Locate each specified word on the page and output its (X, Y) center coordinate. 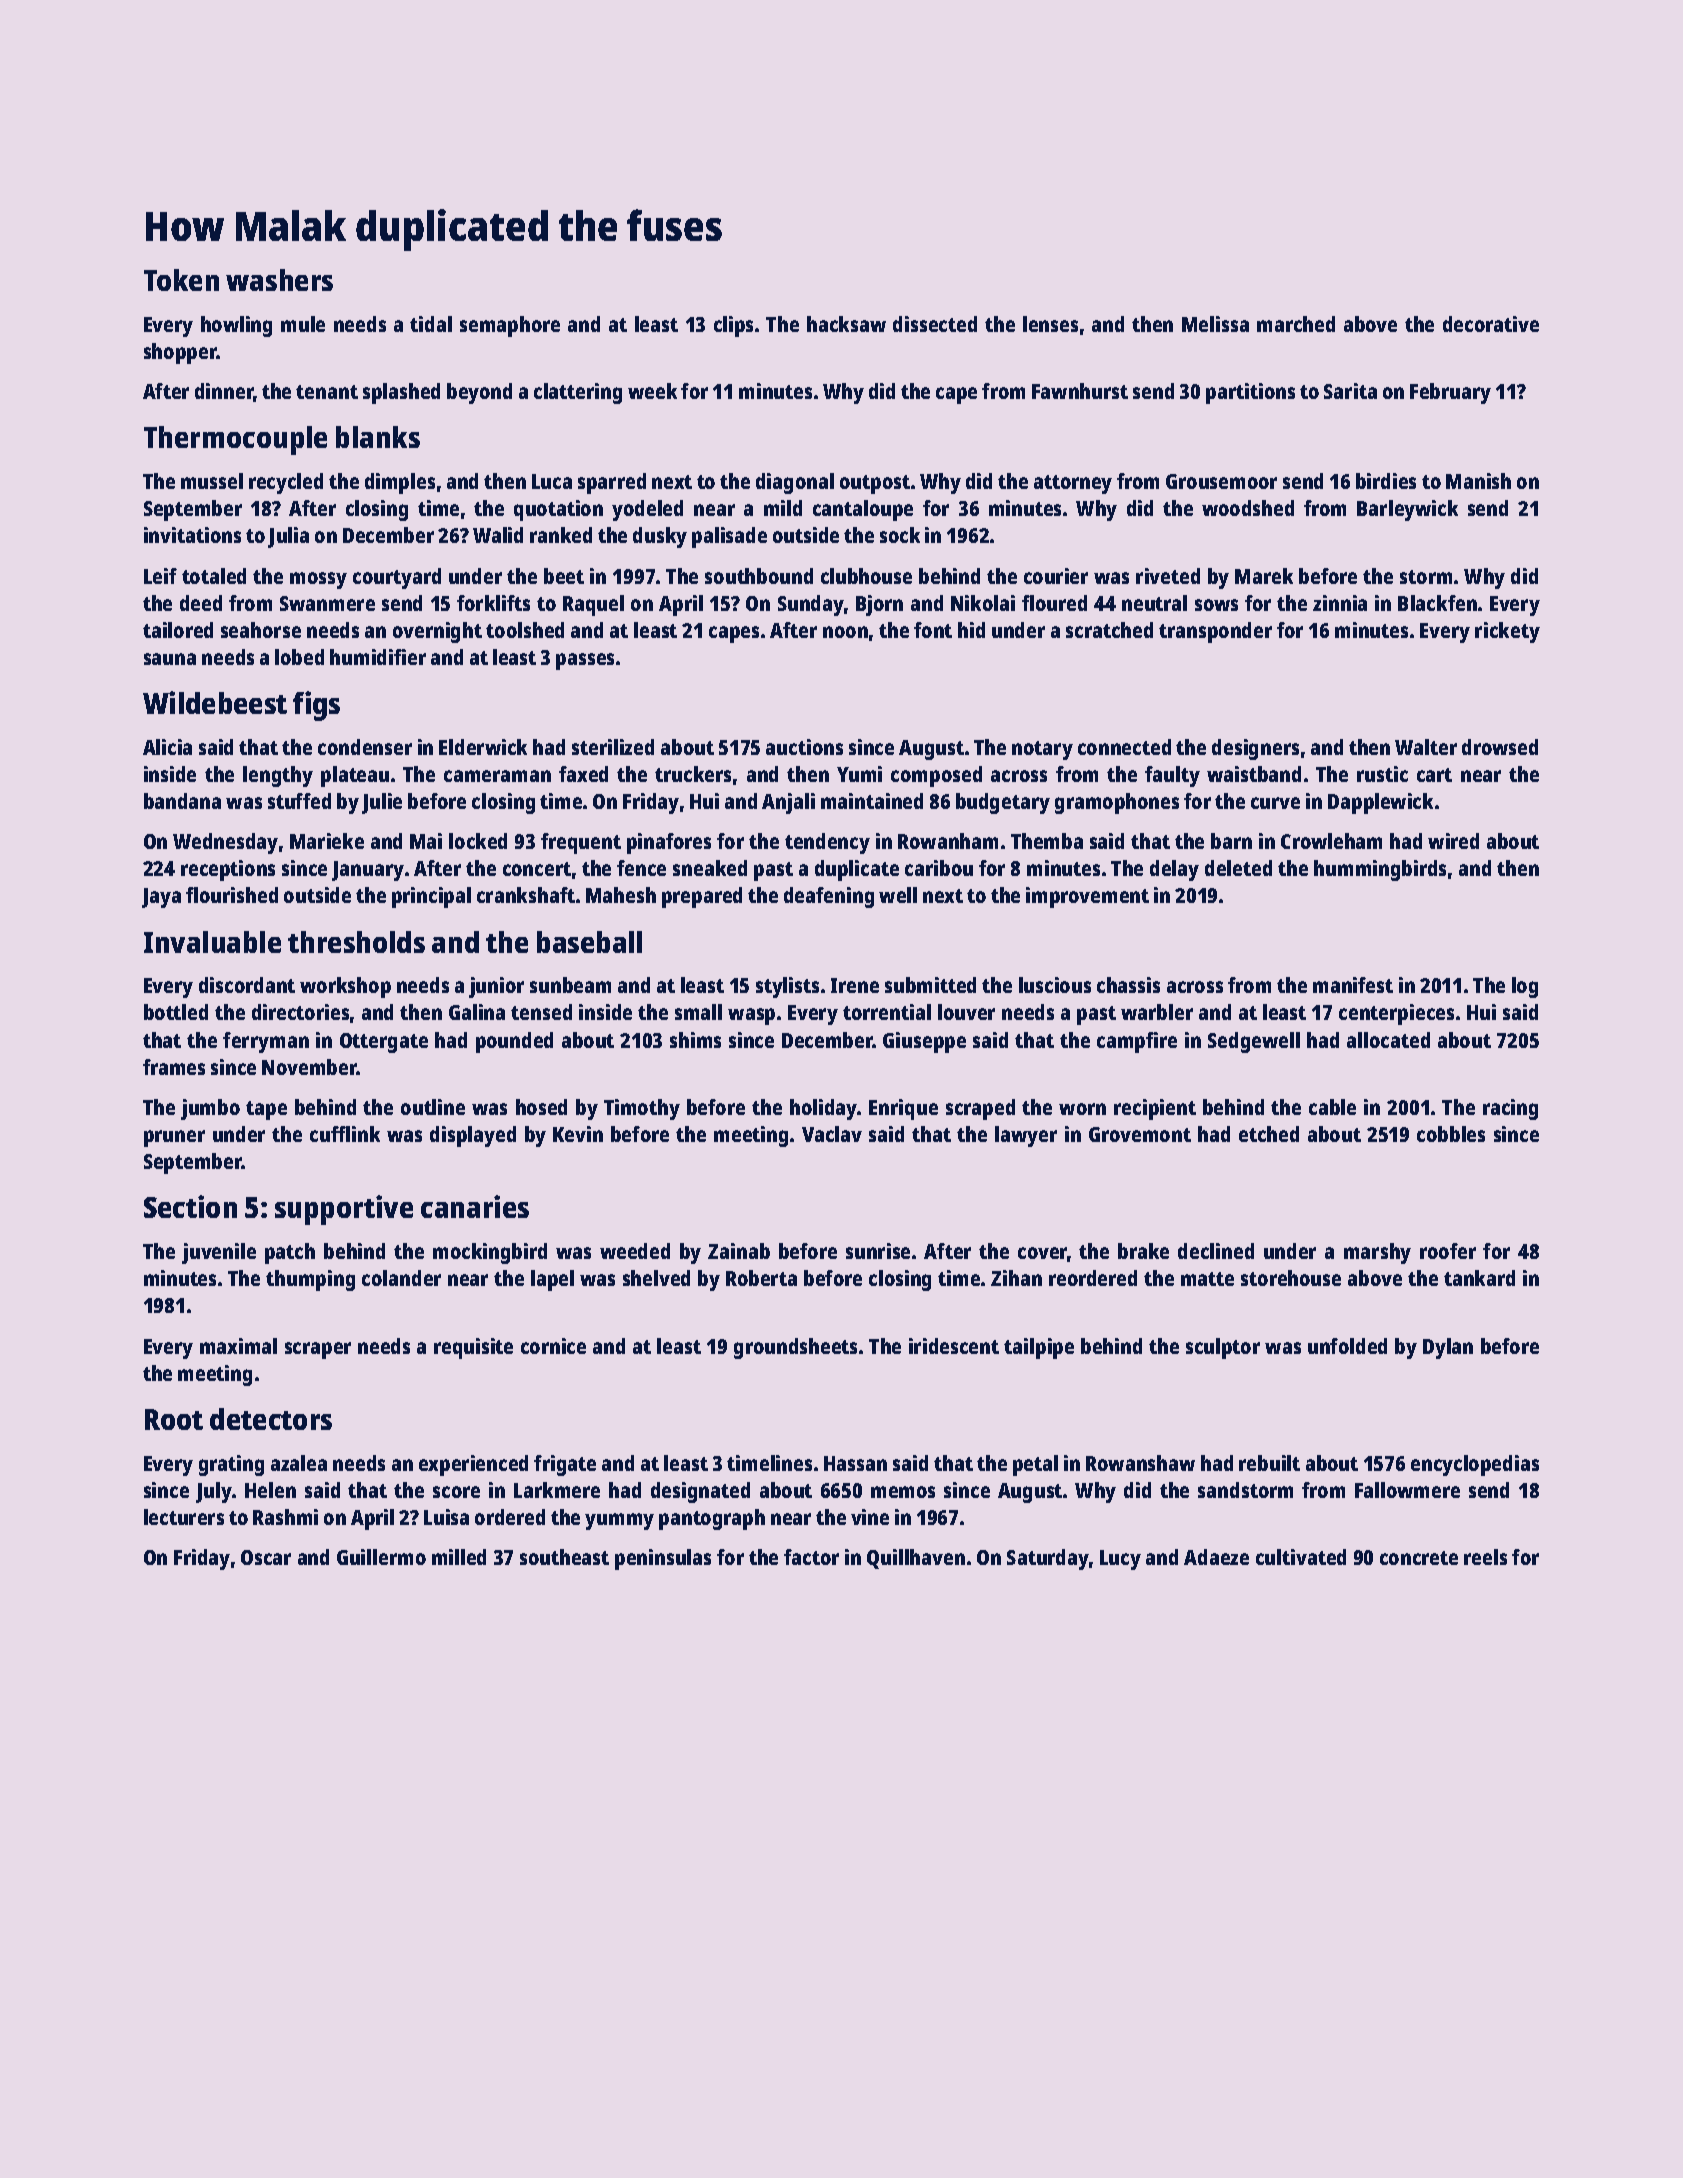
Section (190, 1206)
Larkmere (557, 1490)
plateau (355, 776)
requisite (473, 1348)
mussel (212, 481)
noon (845, 632)
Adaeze (1216, 1557)
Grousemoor (1221, 481)
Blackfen (1437, 603)
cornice (553, 1346)
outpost (875, 484)
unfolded (1347, 1346)
